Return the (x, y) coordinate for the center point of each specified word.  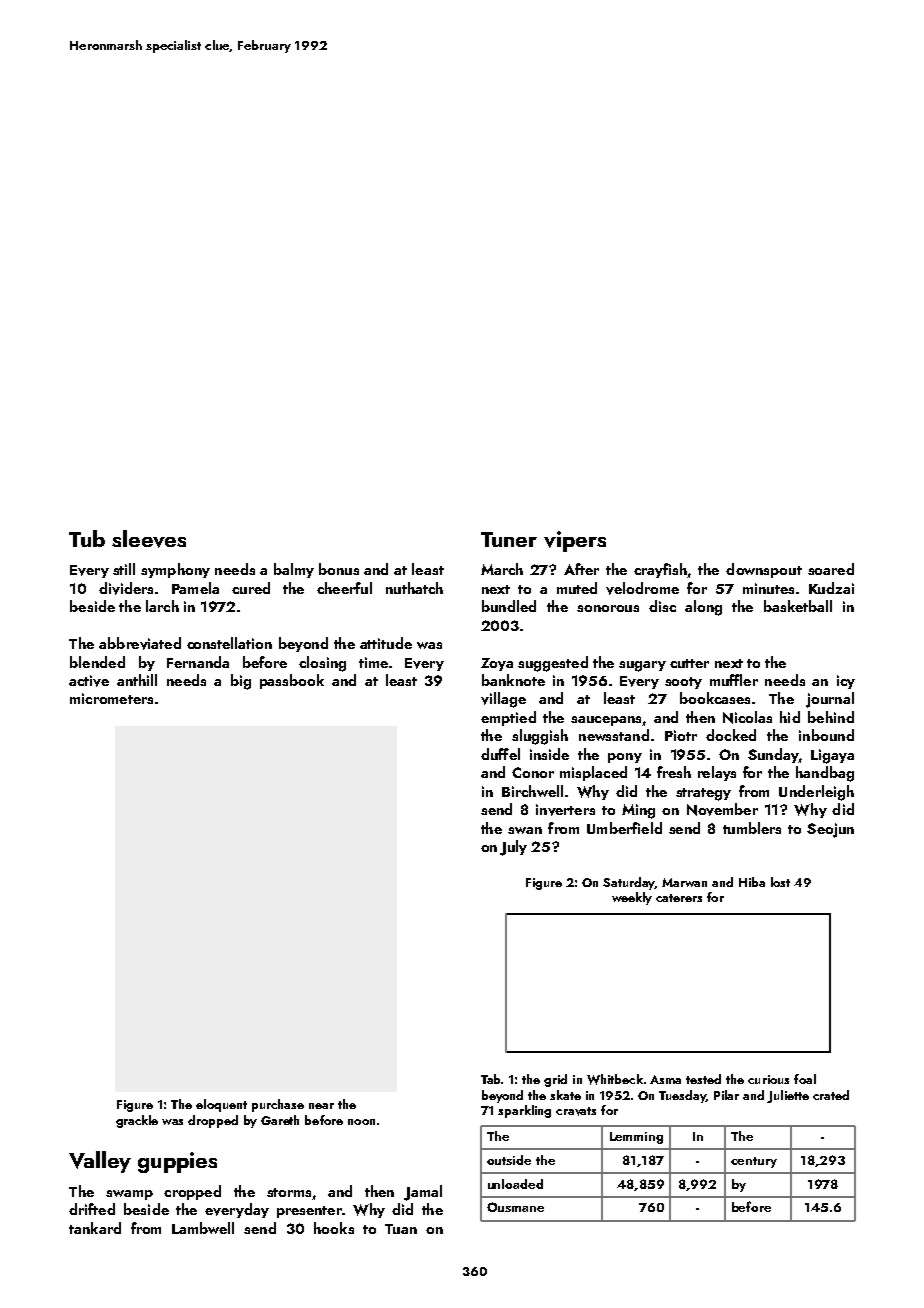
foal (805, 1079)
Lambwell (203, 1228)
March (502, 569)
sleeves (149, 539)
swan (525, 830)
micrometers (111, 698)
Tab (490, 1079)
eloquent (221, 1105)
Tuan (401, 1229)
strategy (703, 794)
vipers (575, 541)
